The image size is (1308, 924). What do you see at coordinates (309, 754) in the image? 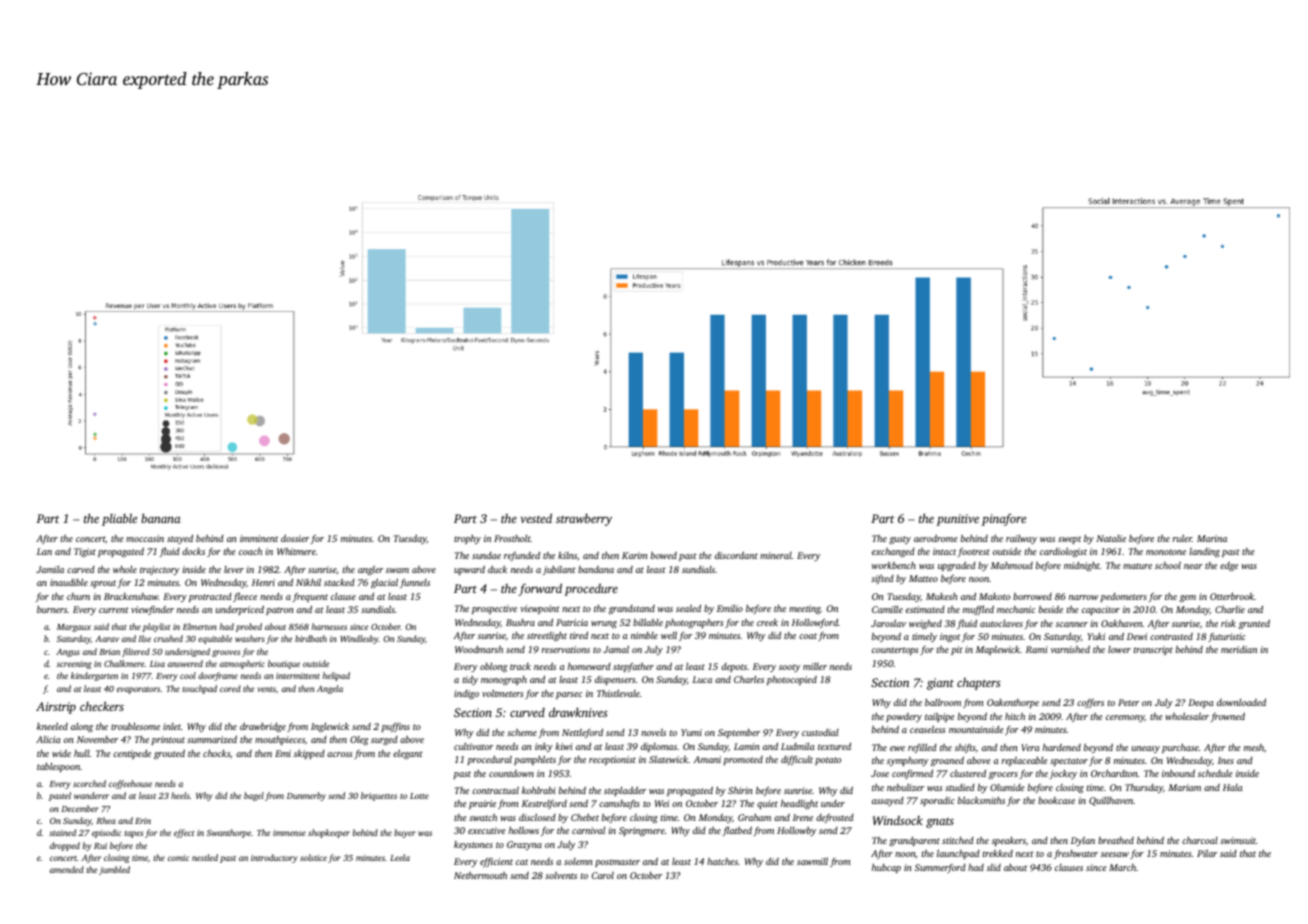
I see `skipped` at bounding box center [309, 754].
